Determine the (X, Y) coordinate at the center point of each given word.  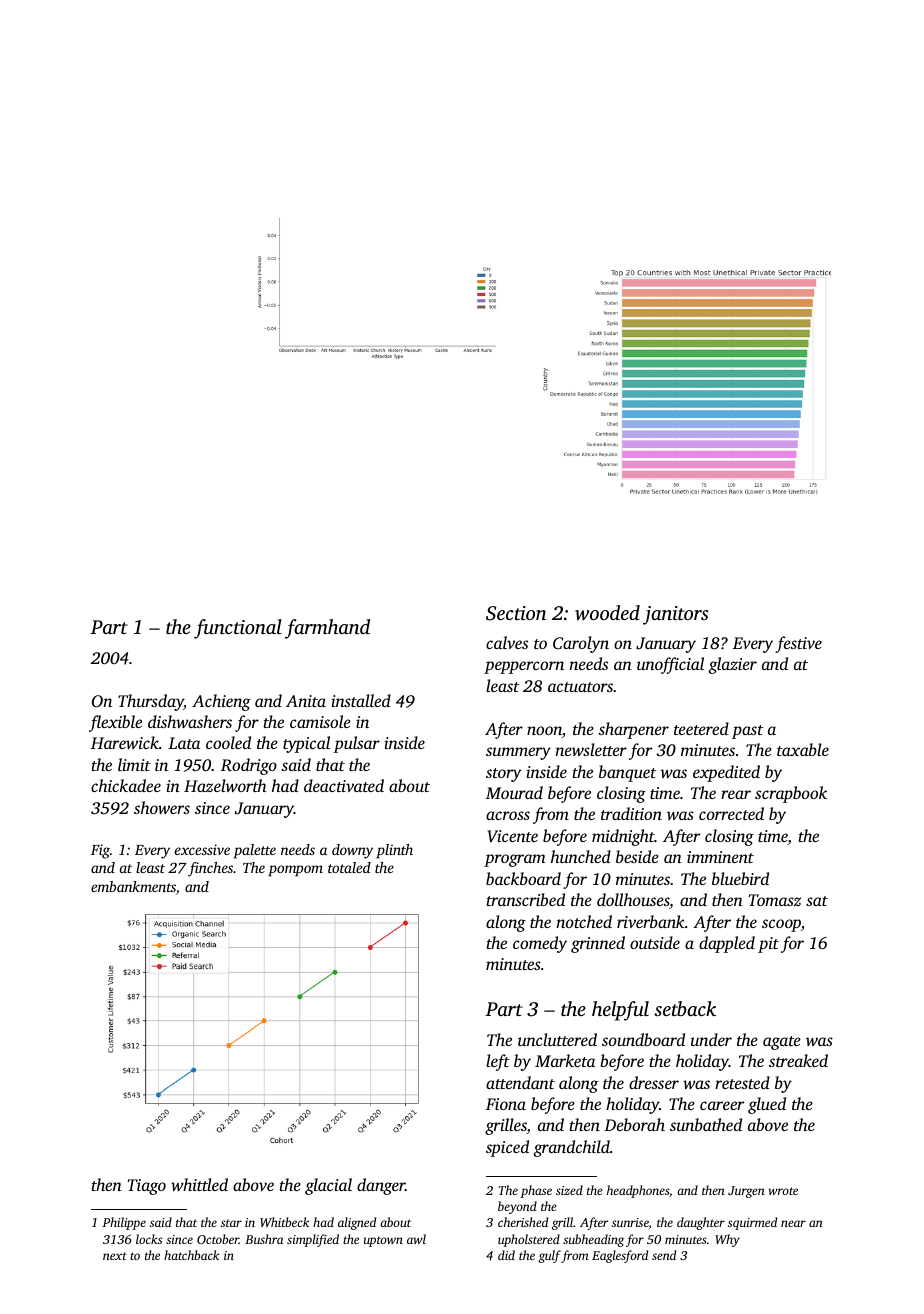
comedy (540, 944)
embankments (133, 886)
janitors (675, 615)
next (115, 1256)
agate (782, 1043)
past (747, 732)
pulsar (356, 744)
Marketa (565, 1060)
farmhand (327, 629)
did (506, 1255)
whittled (199, 1184)
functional (238, 629)
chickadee (126, 785)
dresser (654, 1082)
